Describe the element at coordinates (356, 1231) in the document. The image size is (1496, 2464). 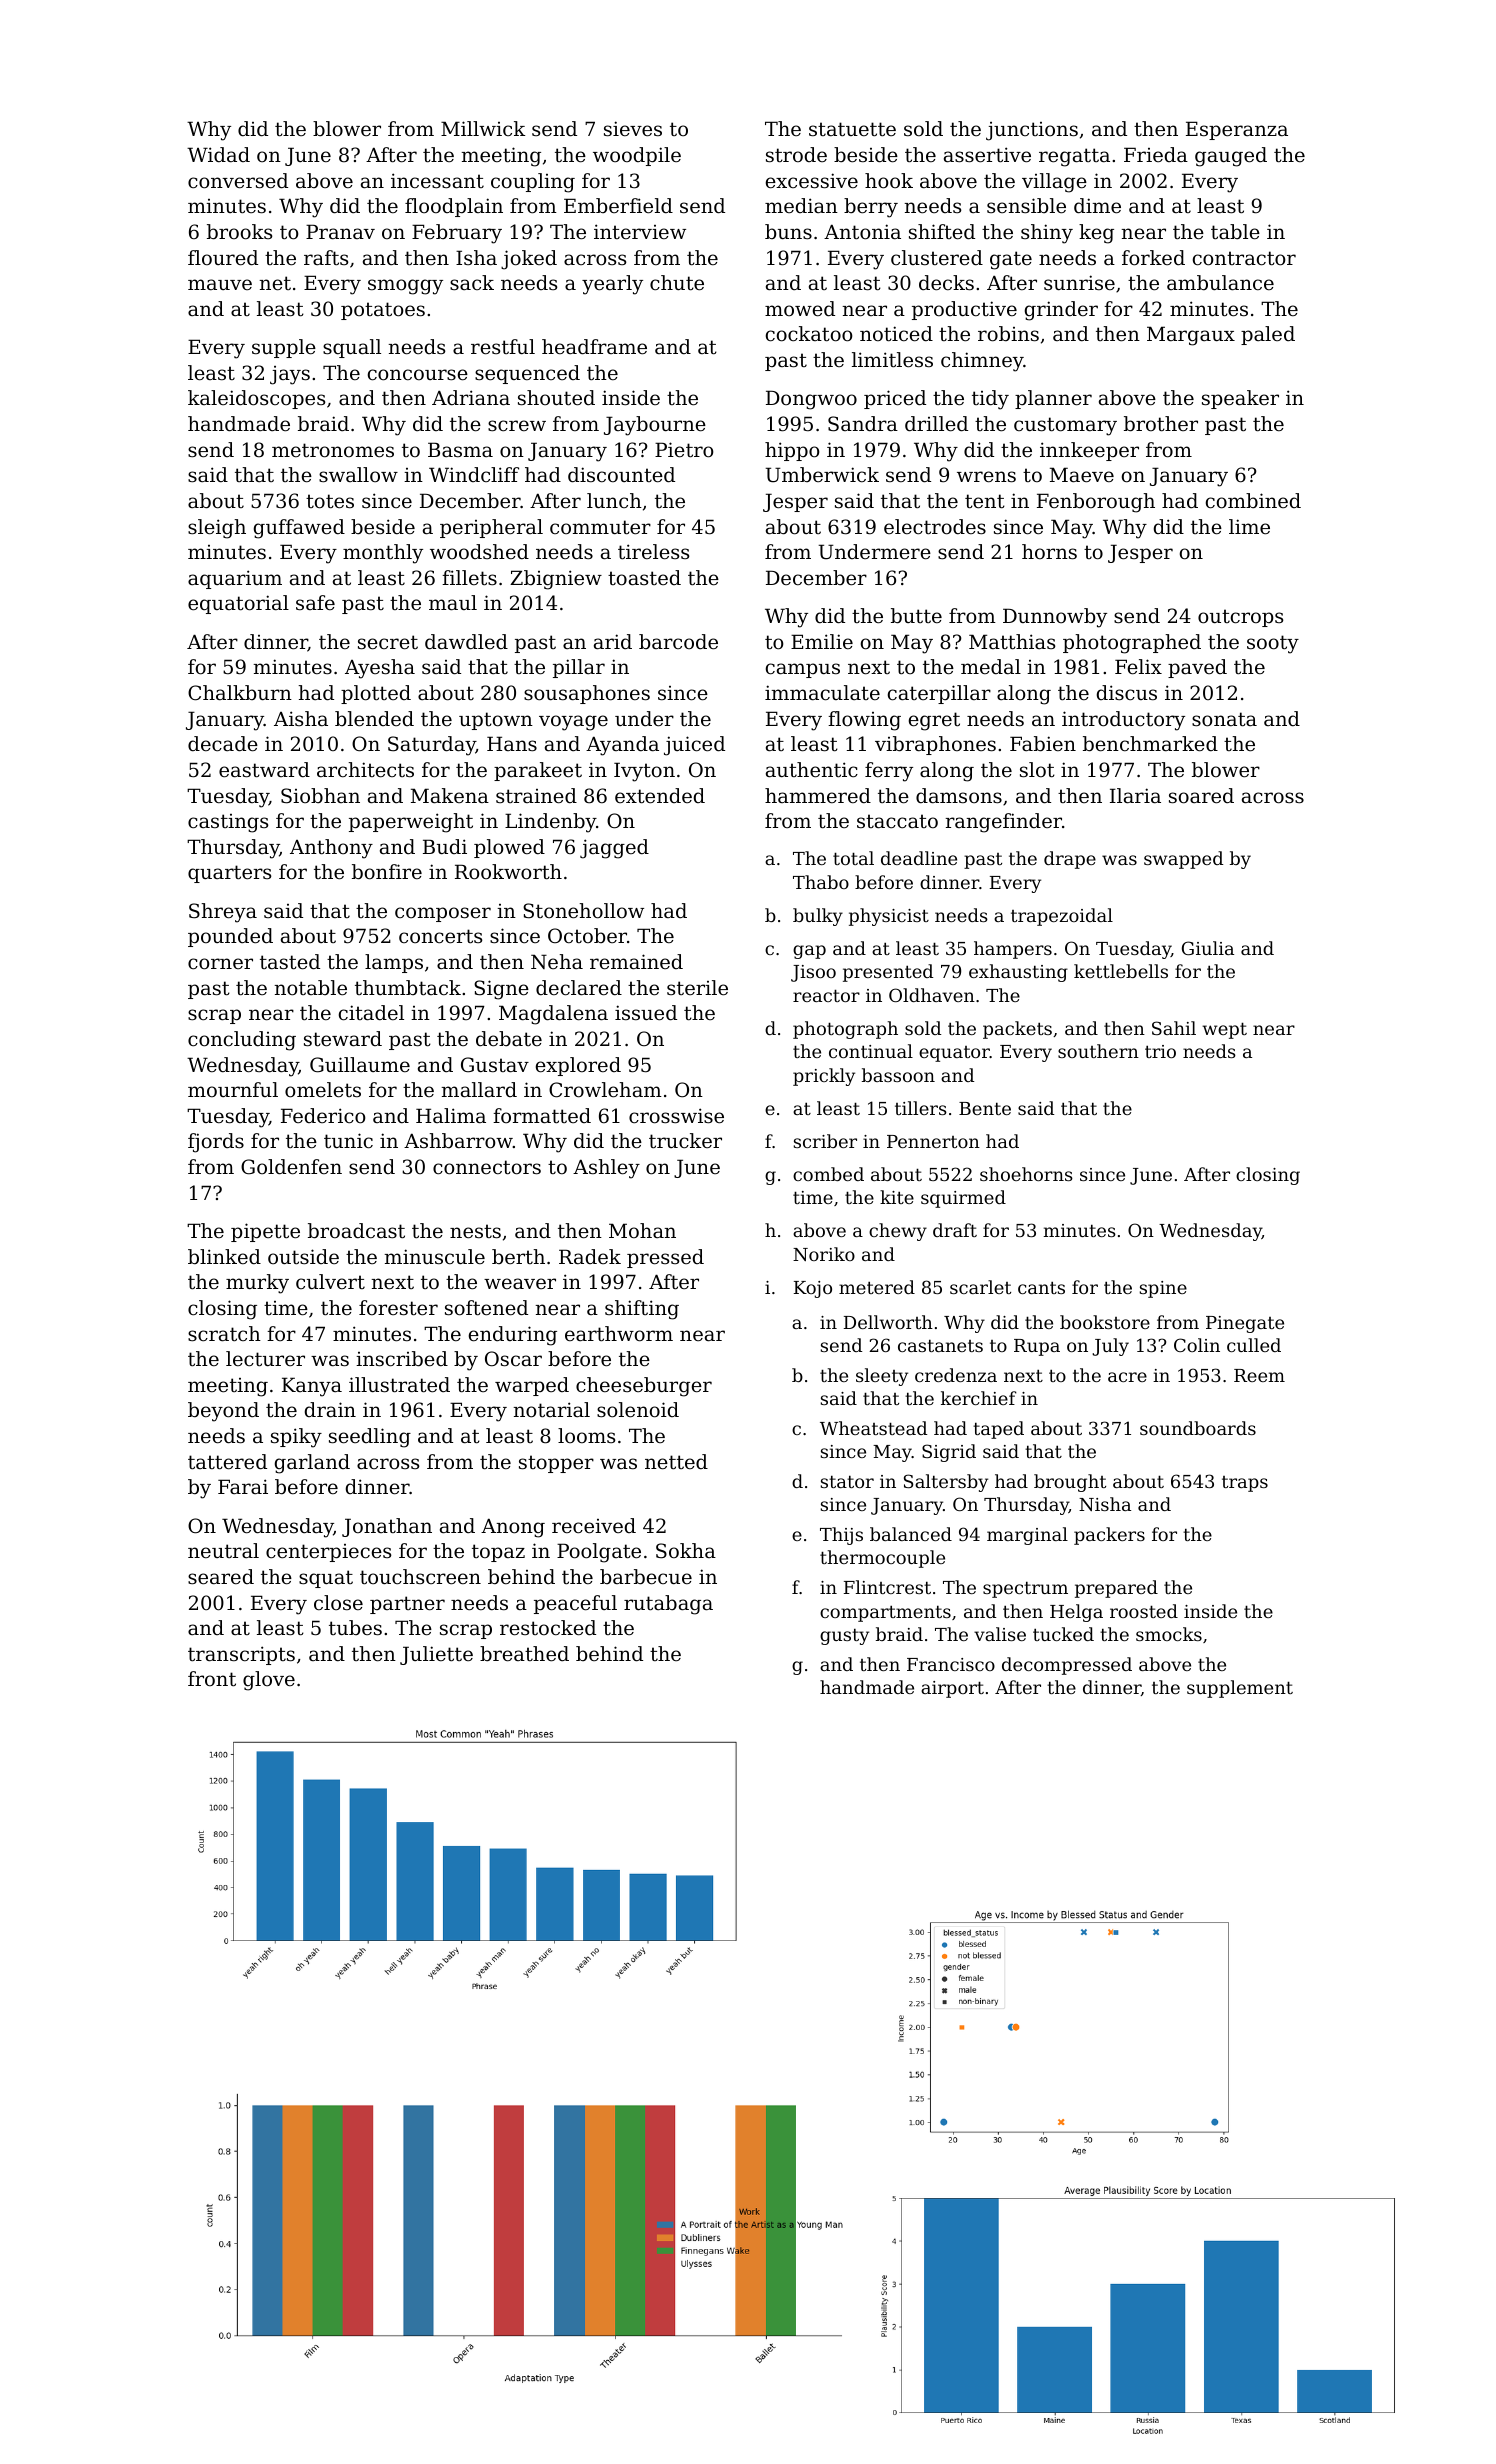
I see `broadcast` at that location.
